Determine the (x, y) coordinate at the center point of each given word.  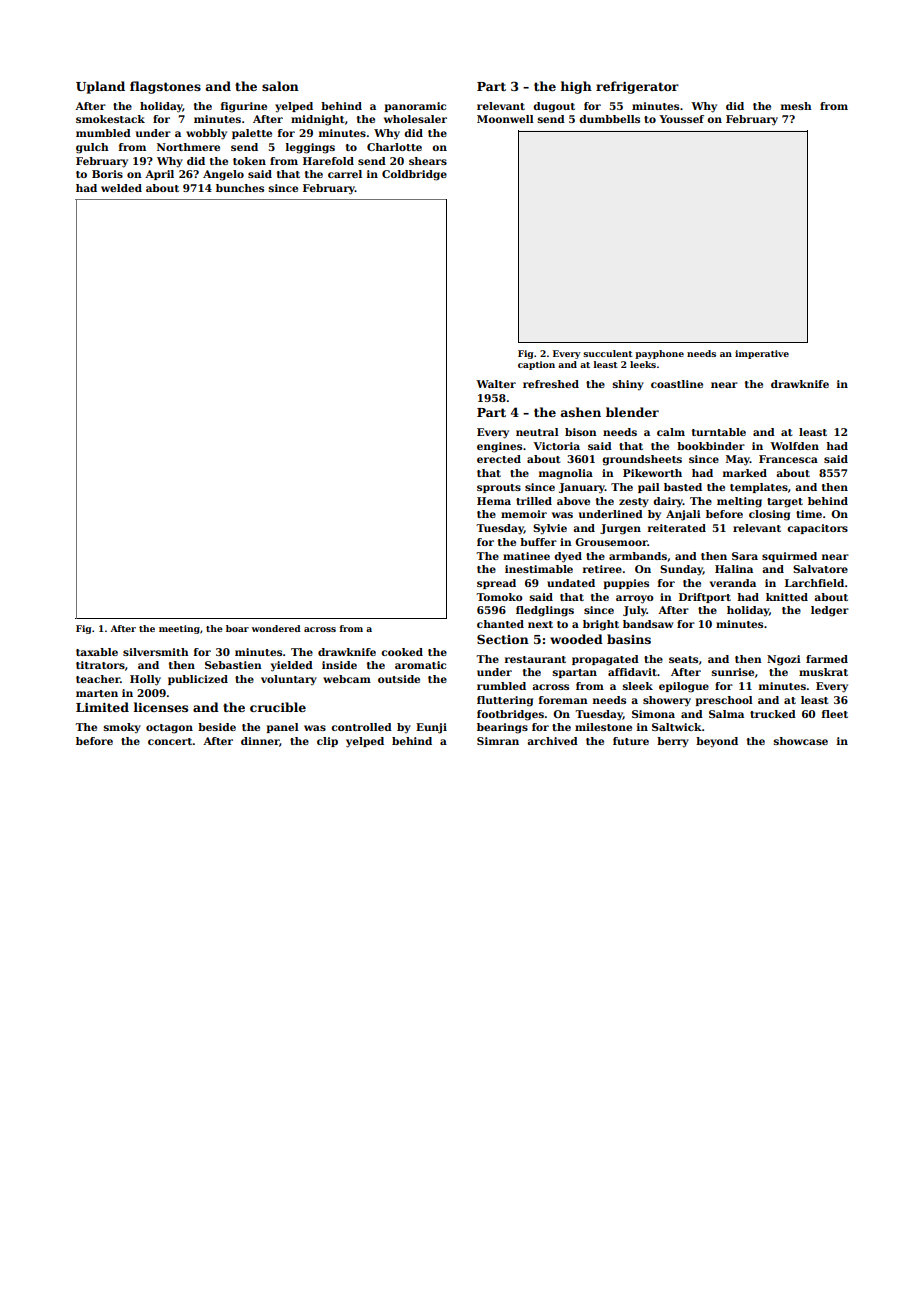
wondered (276, 628)
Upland (100, 87)
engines (499, 447)
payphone (659, 354)
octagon (169, 729)
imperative (762, 354)
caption (536, 365)
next (540, 624)
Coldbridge (414, 175)
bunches (240, 188)
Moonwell (505, 119)
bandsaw (648, 624)
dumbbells (609, 119)
